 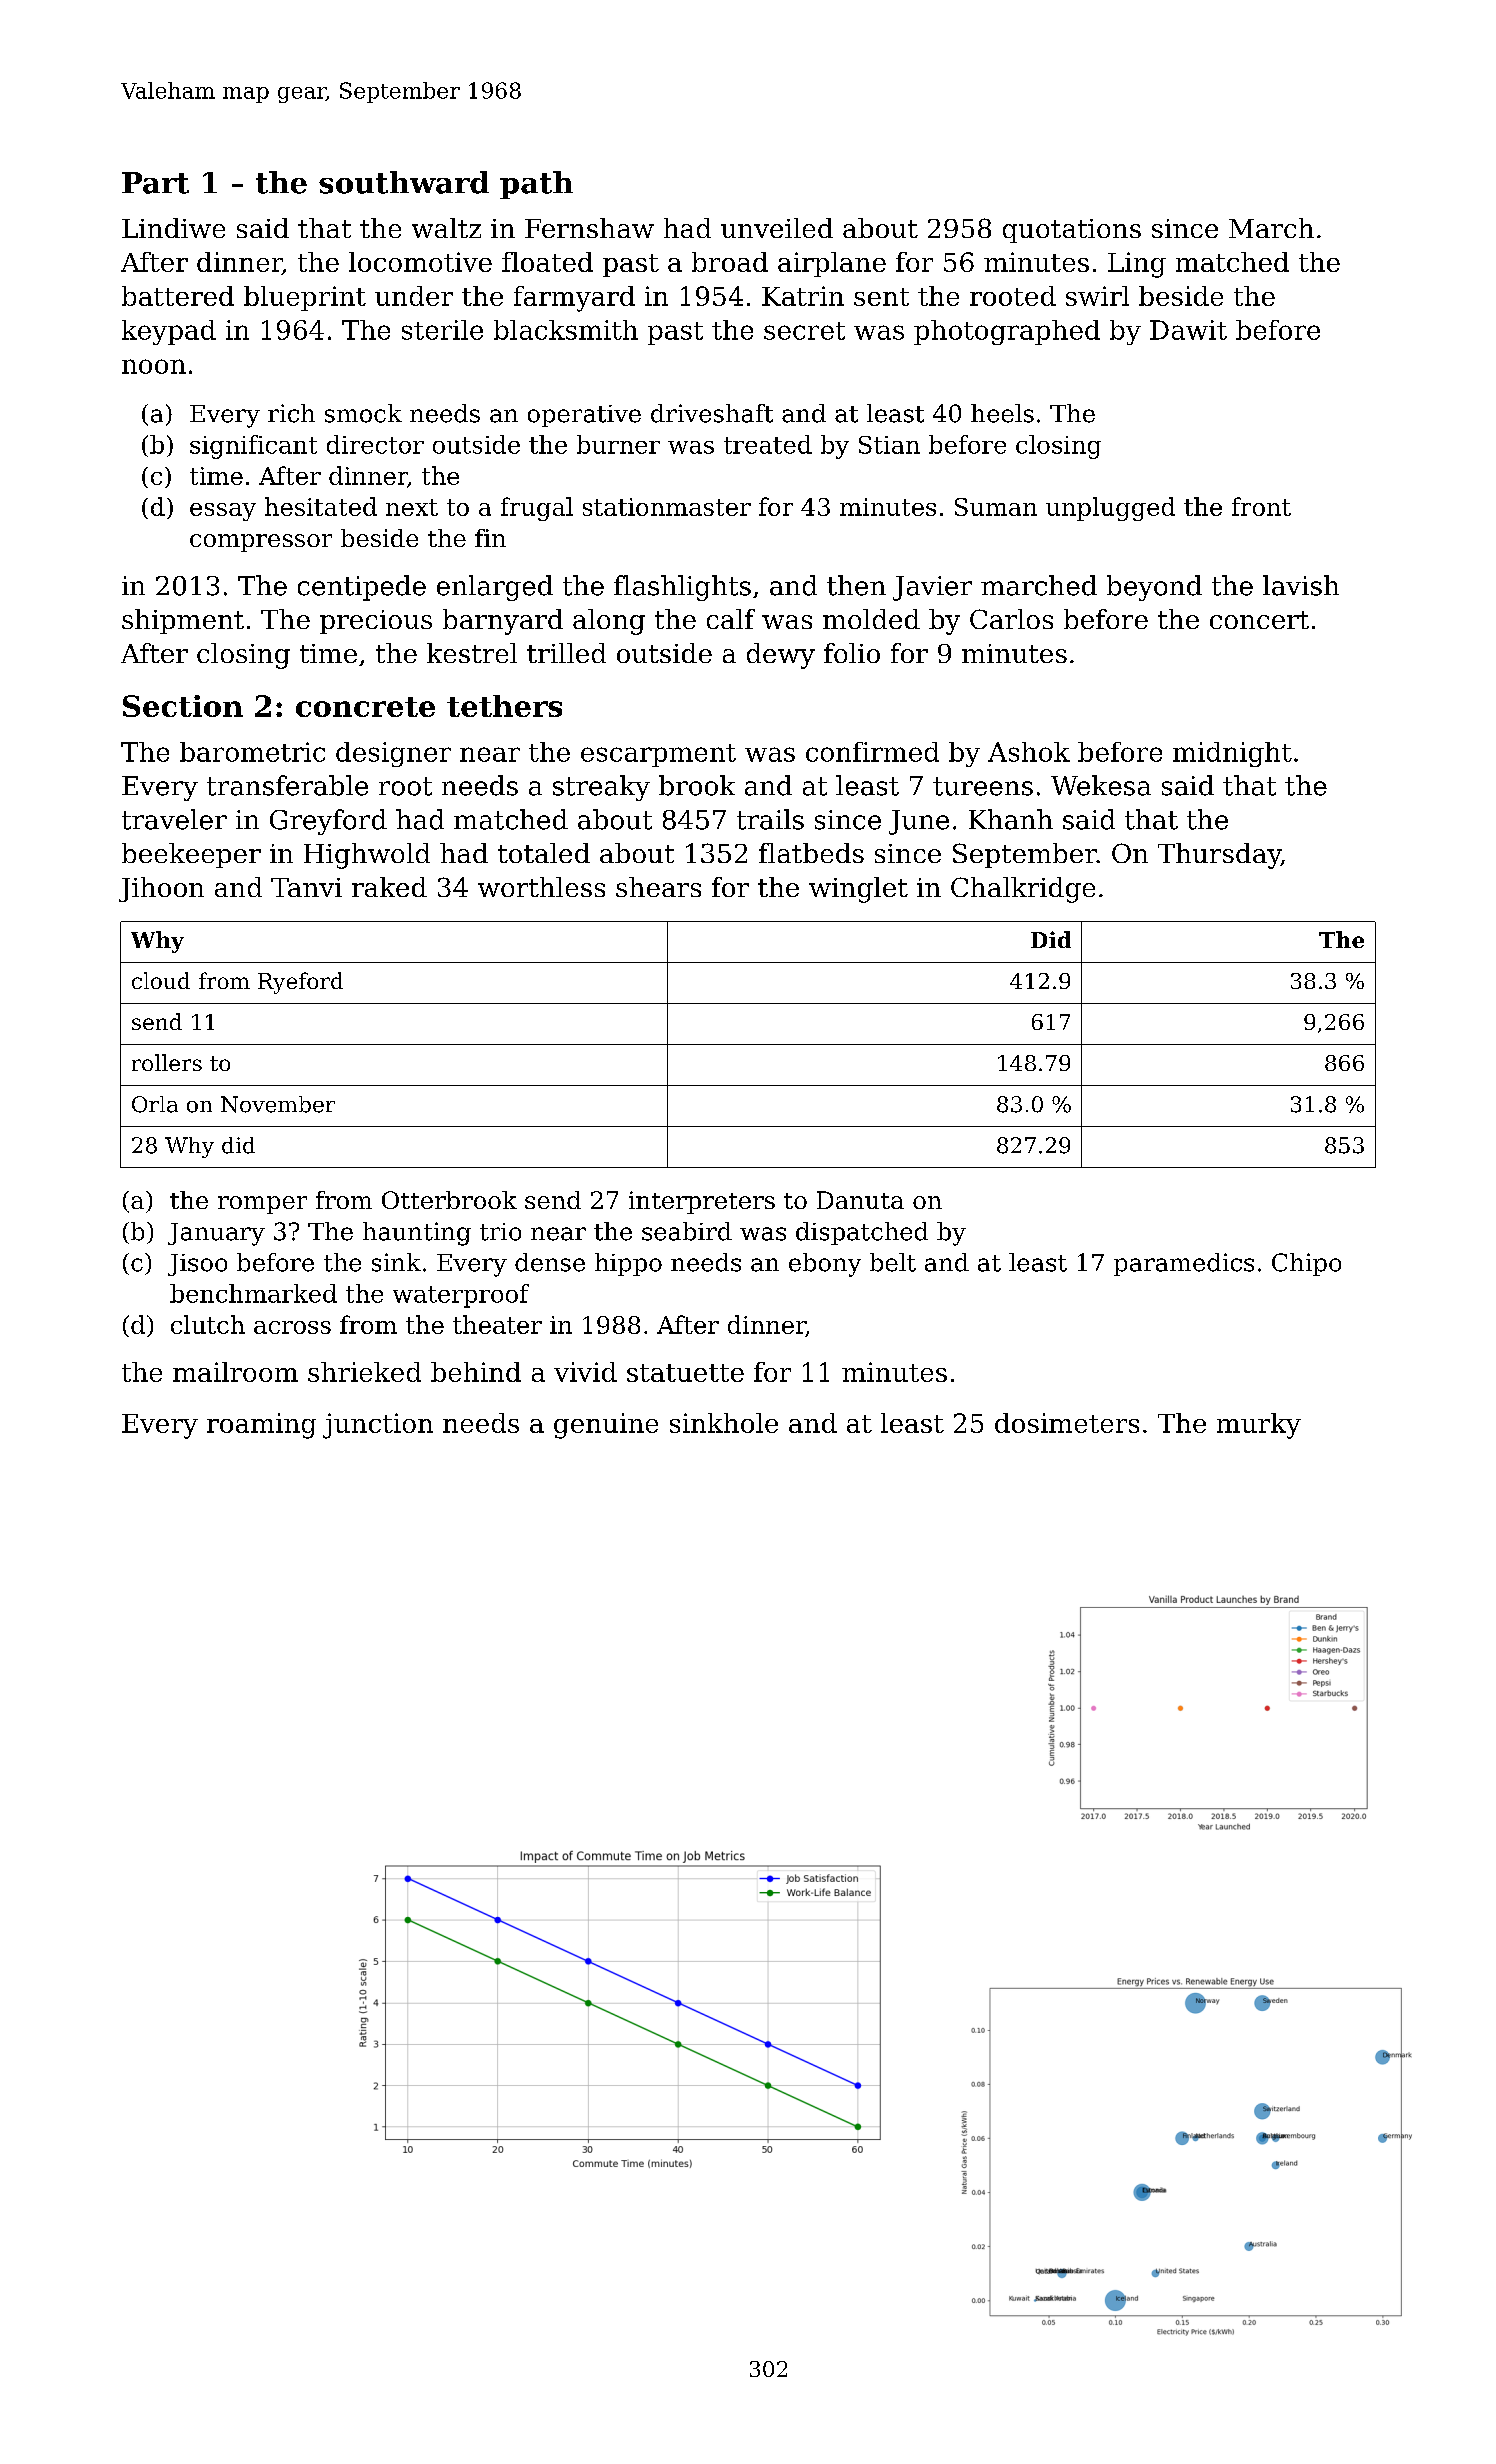 I want to click on vivid, so click(x=585, y=1372).
